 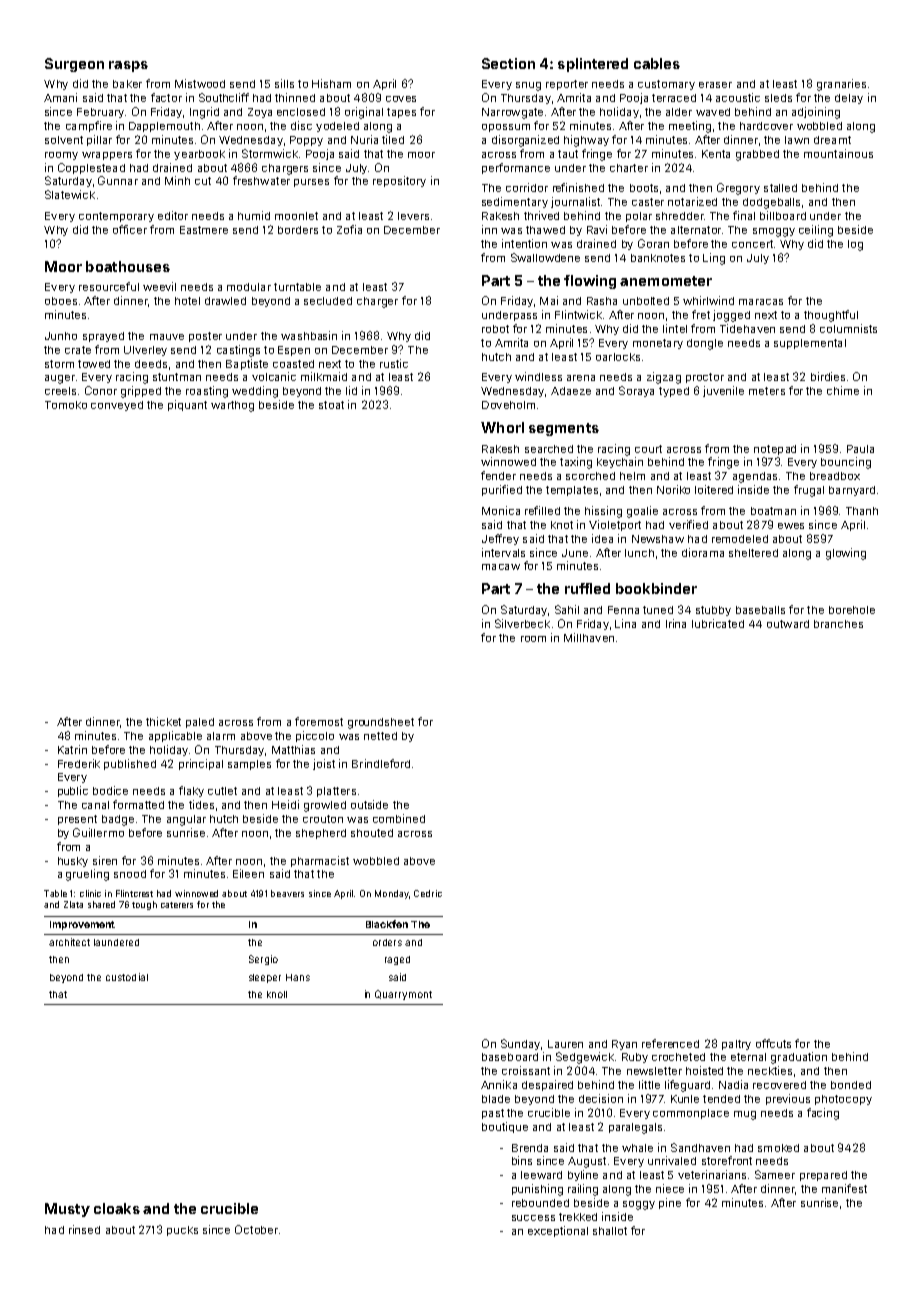 I want to click on rasps, so click(x=128, y=66).
